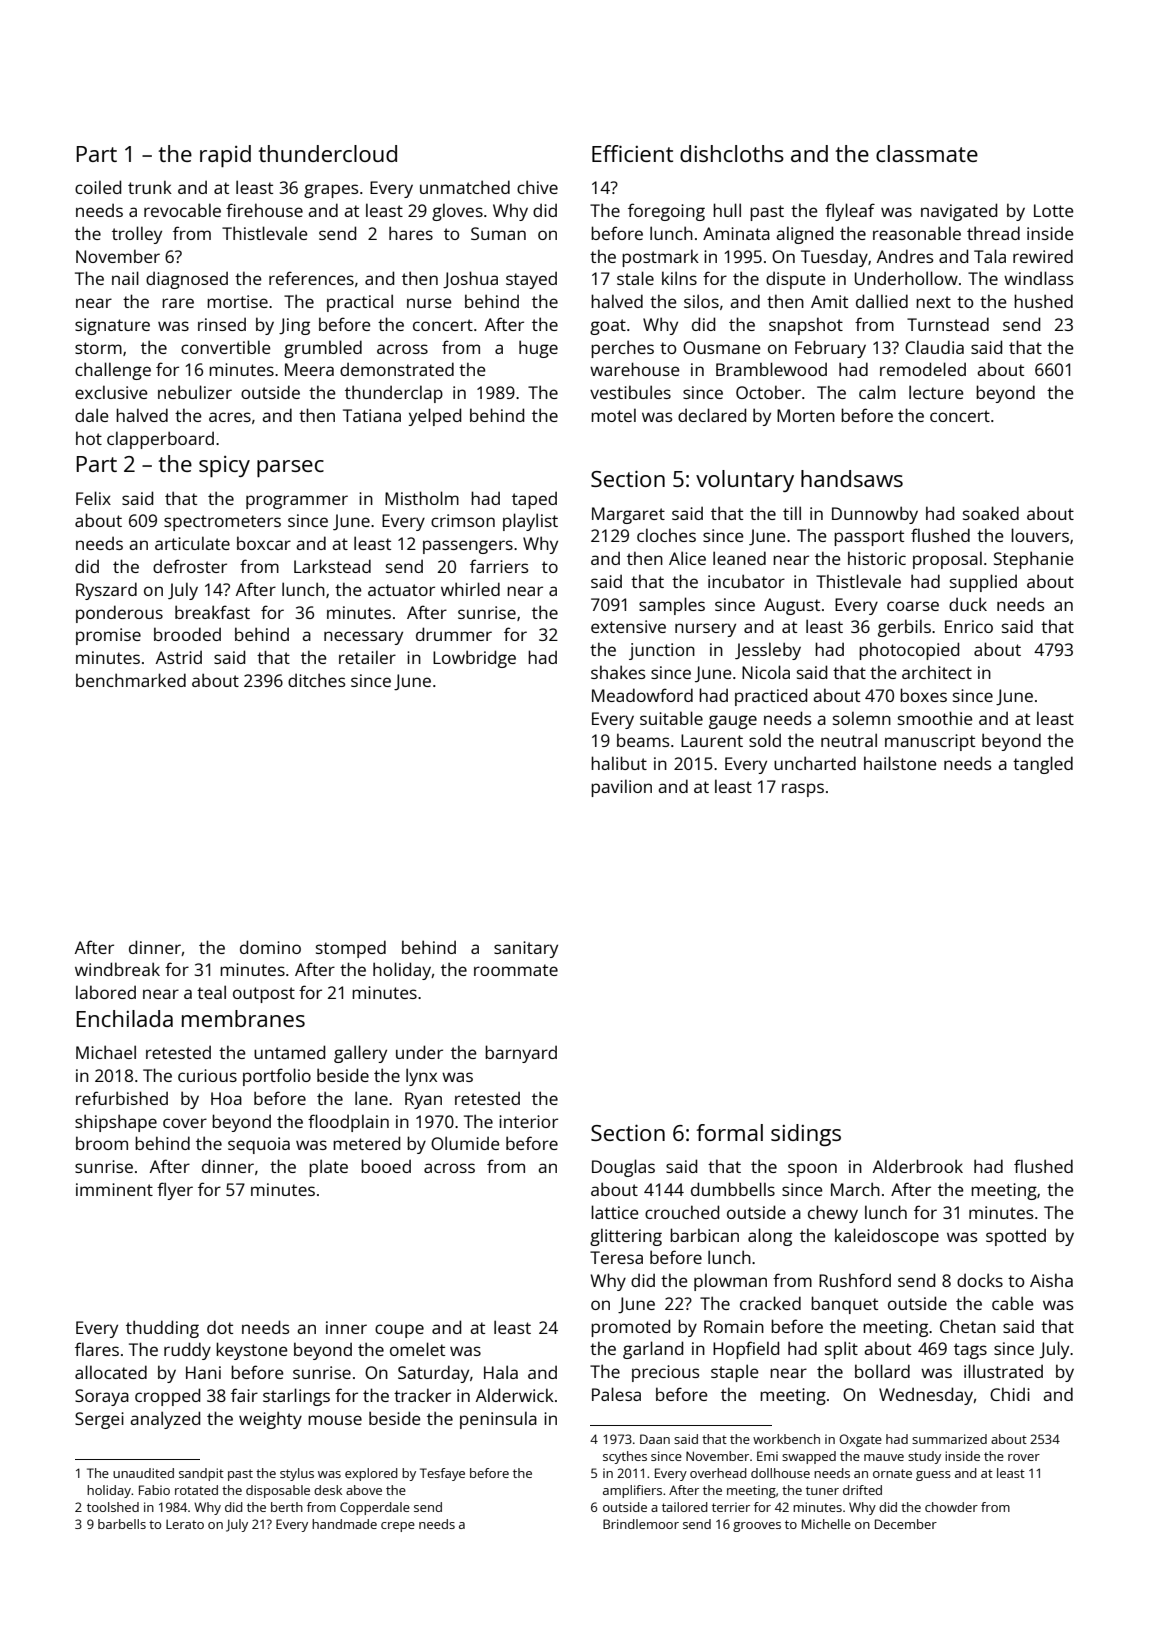 This screenshot has width=1149, height=1625. Describe the element at coordinates (936, 392) in the screenshot. I see `lecture` at that location.
